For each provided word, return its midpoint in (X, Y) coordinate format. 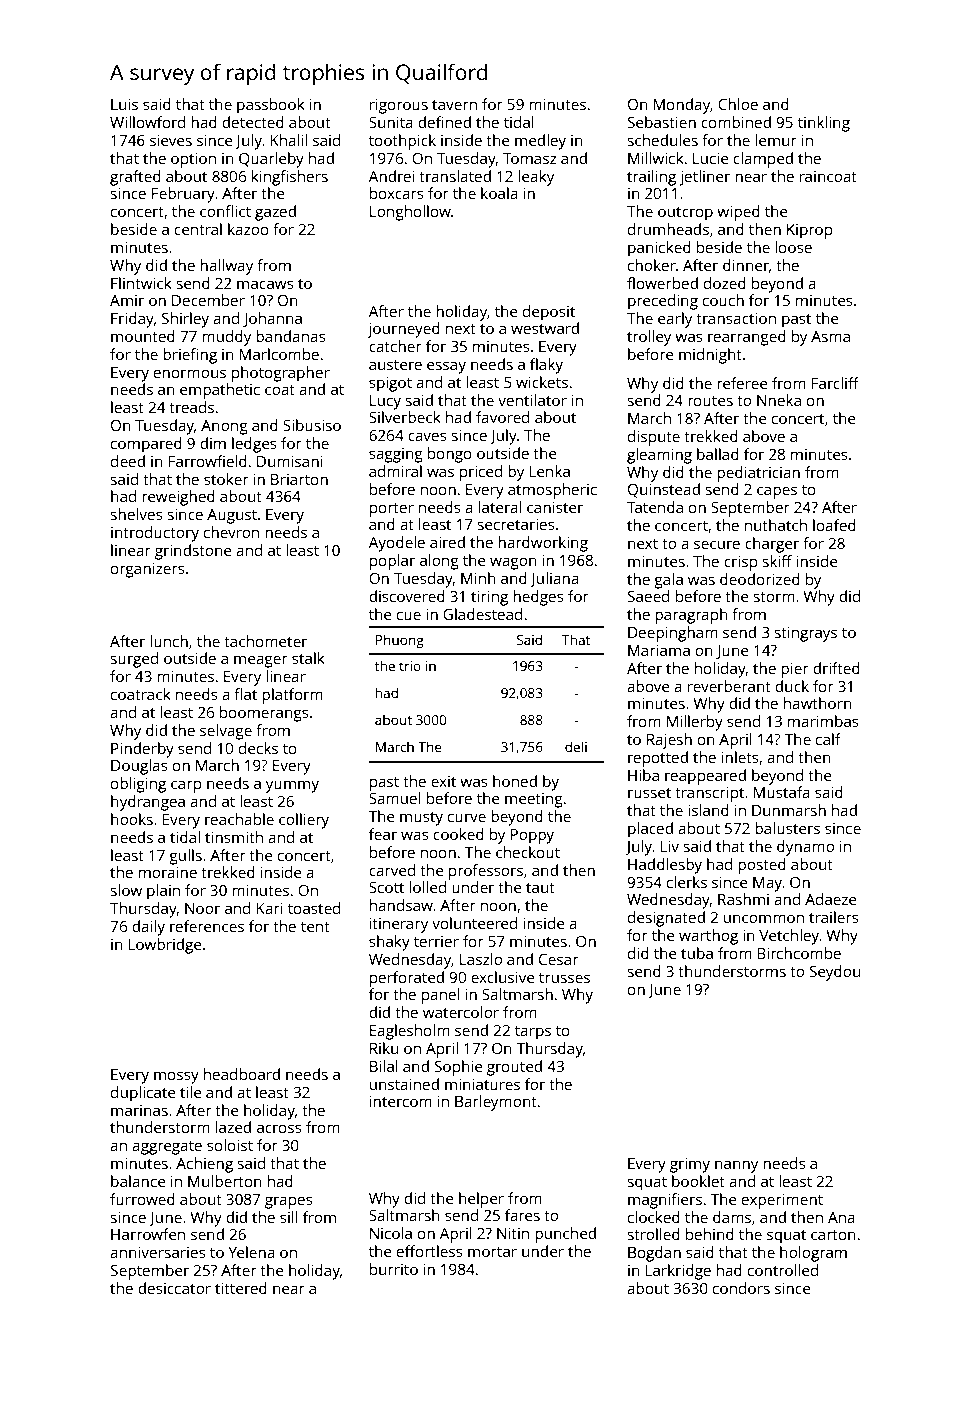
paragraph (691, 616)
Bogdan (654, 1254)
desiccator (174, 1288)
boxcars (397, 193)
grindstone (193, 552)
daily (148, 928)
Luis (124, 104)
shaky (389, 943)
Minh (478, 578)
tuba (697, 953)
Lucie (711, 158)
